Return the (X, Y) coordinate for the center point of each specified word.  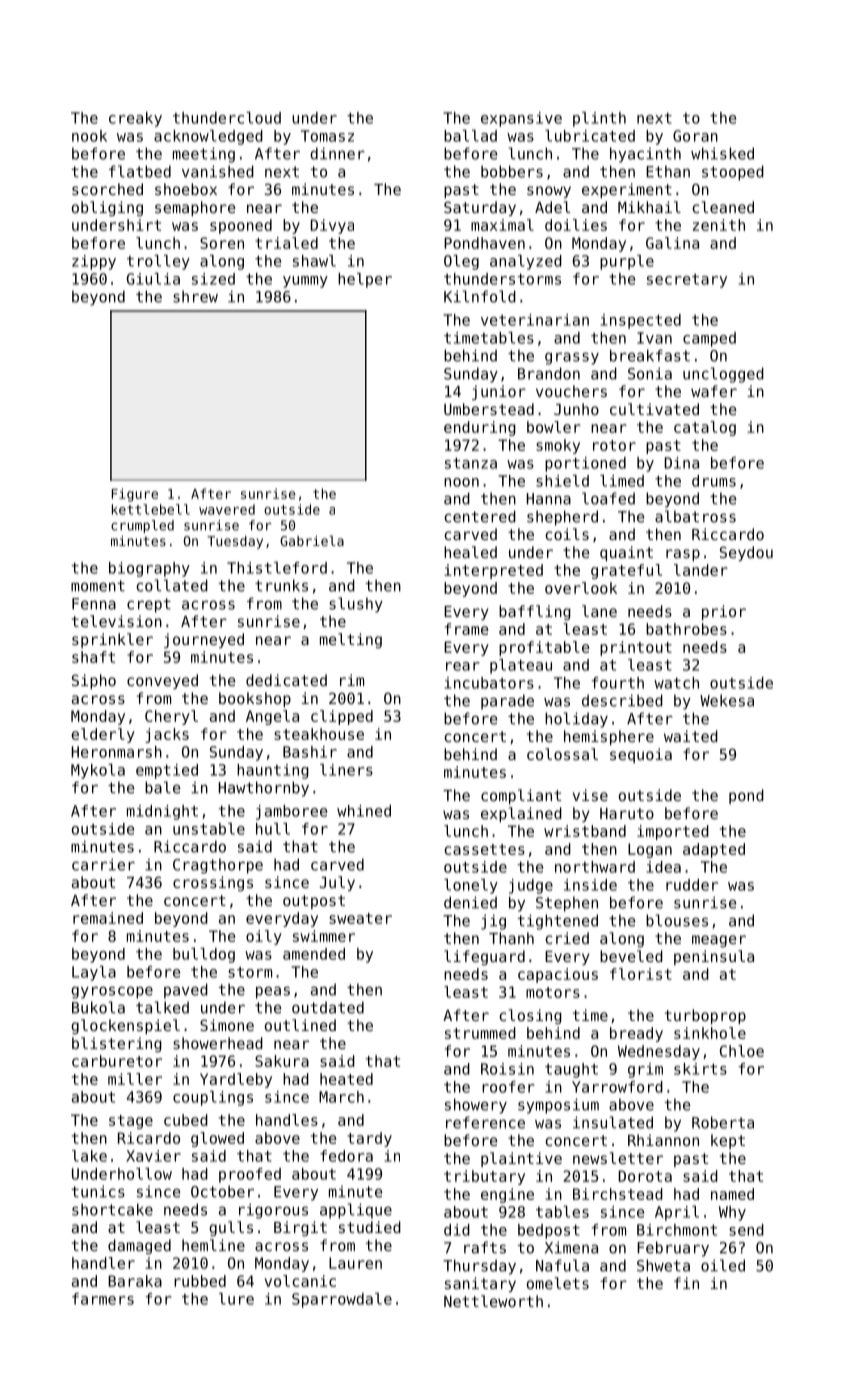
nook (89, 136)
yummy (305, 282)
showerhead (218, 1043)
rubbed (200, 1281)
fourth (617, 683)
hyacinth (645, 155)
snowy (549, 192)
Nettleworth (493, 1301)
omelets (558, 1283)
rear (463, 666)
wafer (714, 391)
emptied (167, 771)
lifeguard (484, 957)
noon (461, 482)
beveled (631, 956)
